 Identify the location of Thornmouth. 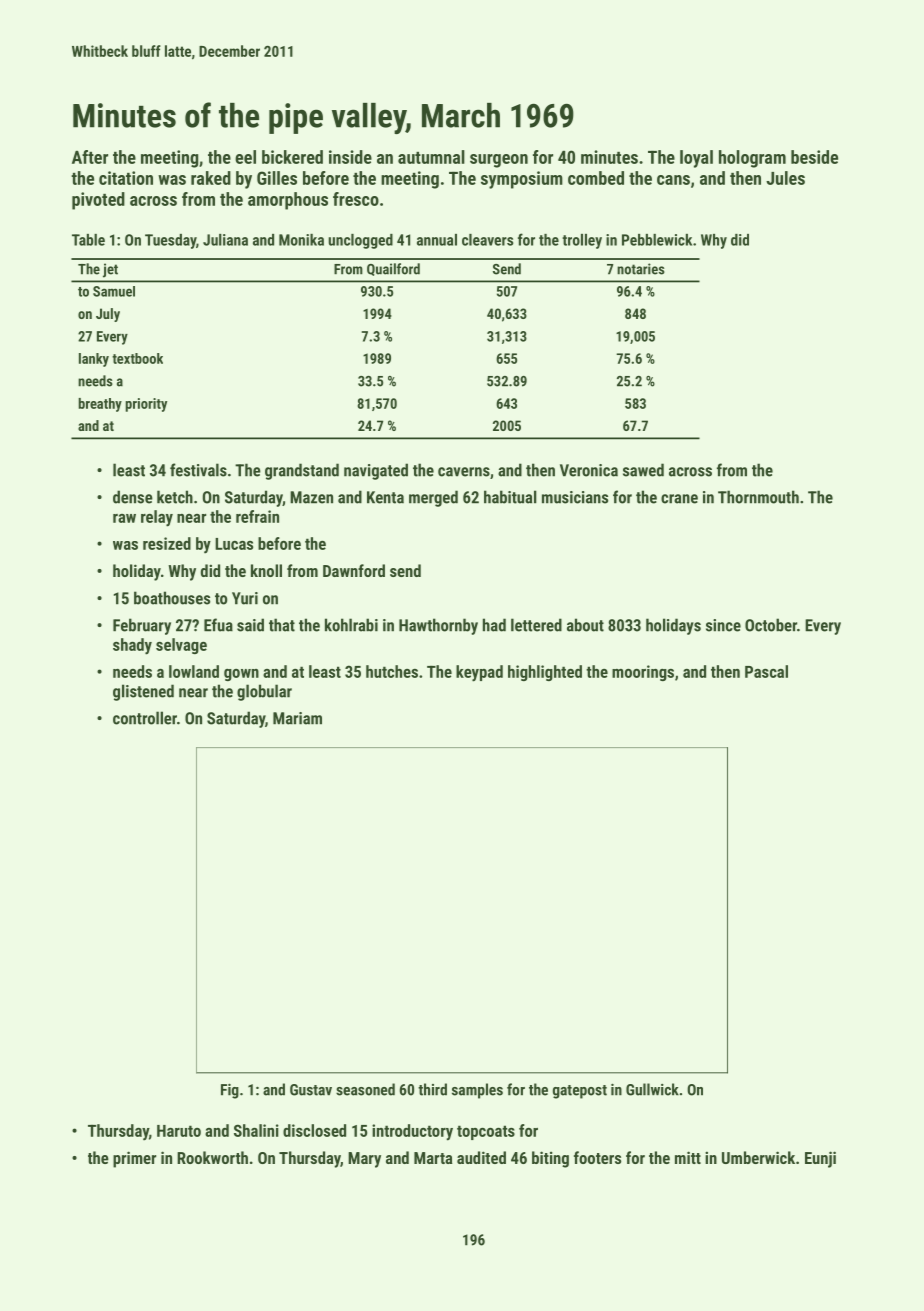
(758, 497).
